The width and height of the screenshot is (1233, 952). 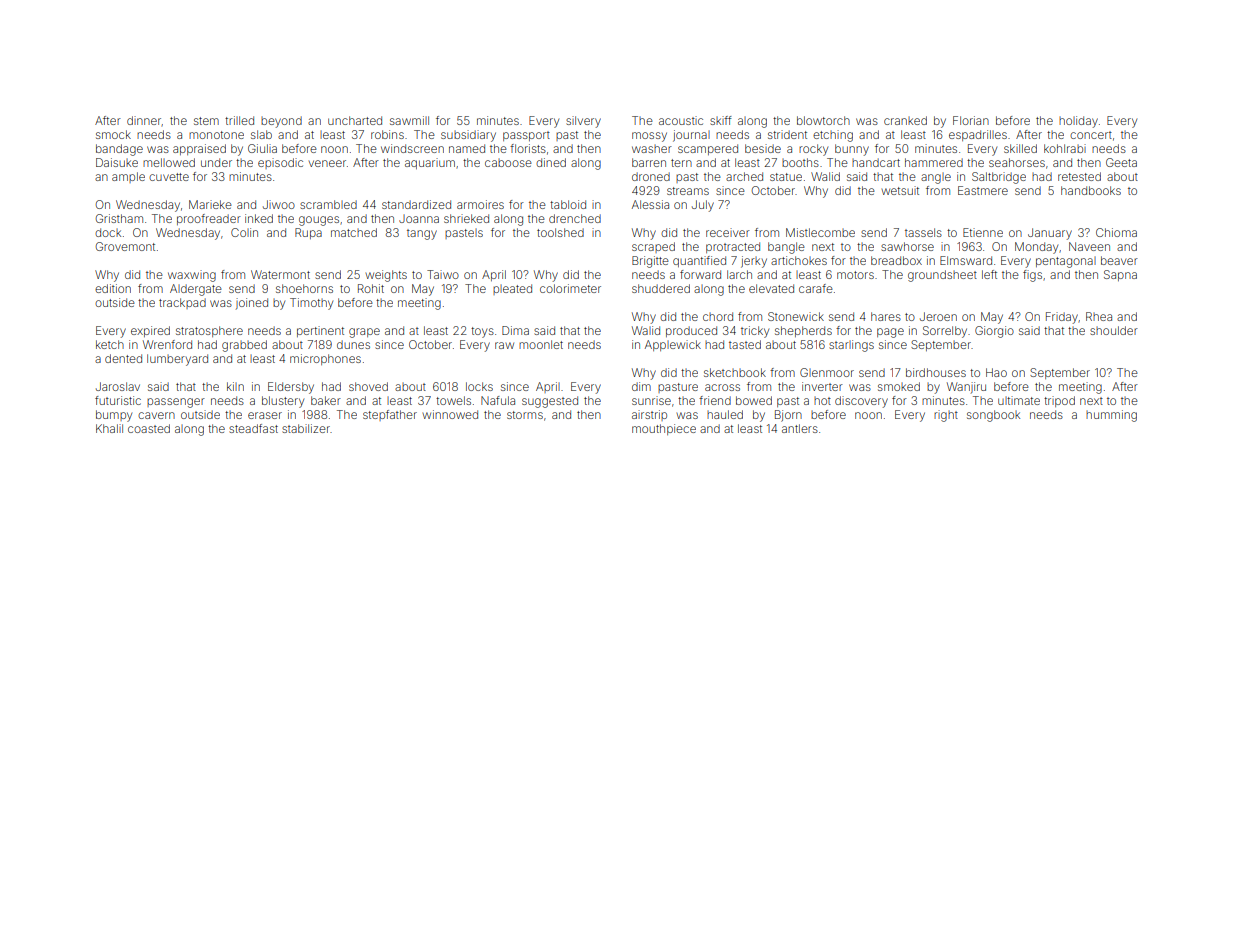 What do you see at coordinates (855, 275) in the screenshot?
I see `motors` at bounding box center [855, 275].
